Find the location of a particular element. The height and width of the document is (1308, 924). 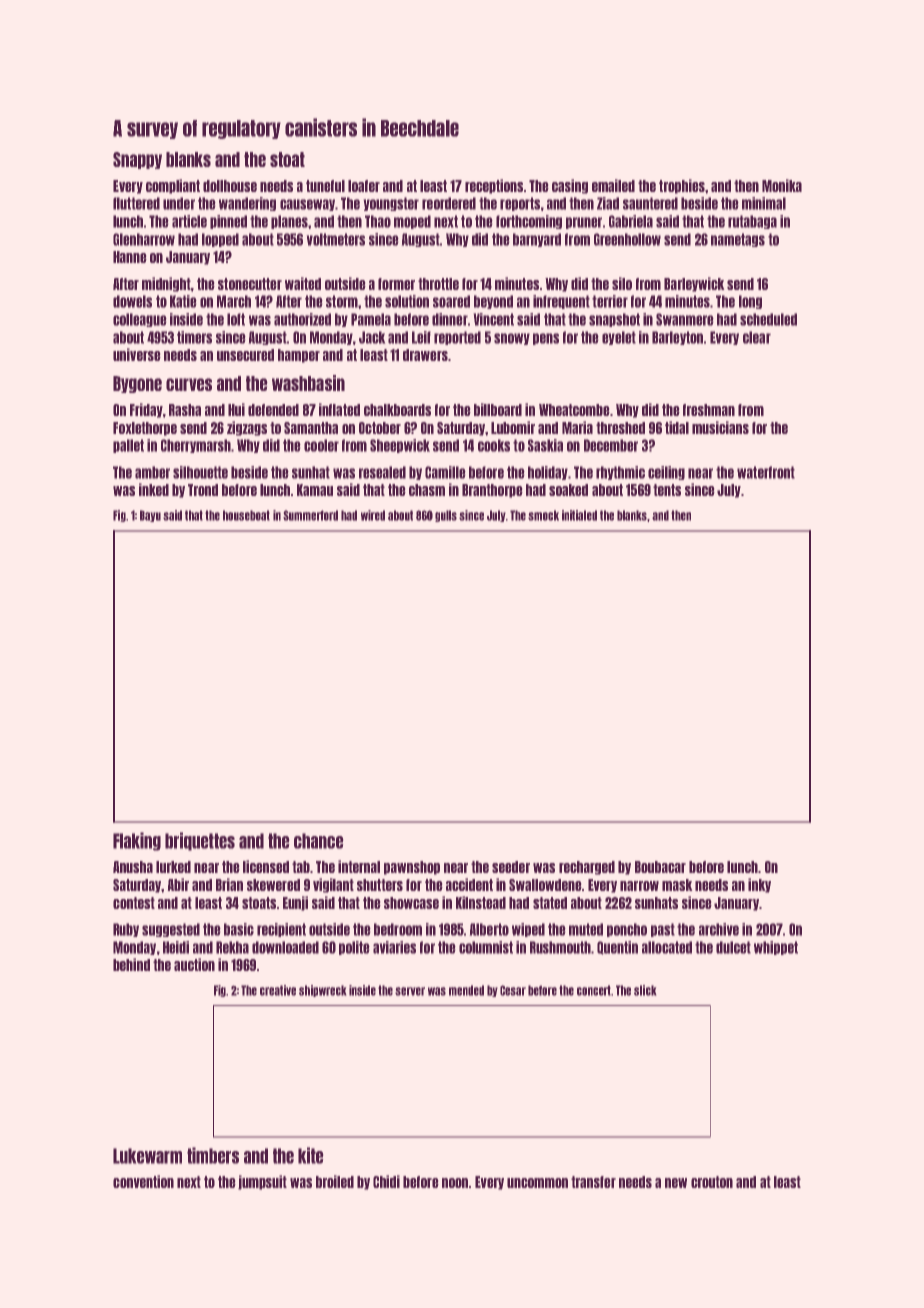

Kilnstead is located at coordinates (481, 902).
